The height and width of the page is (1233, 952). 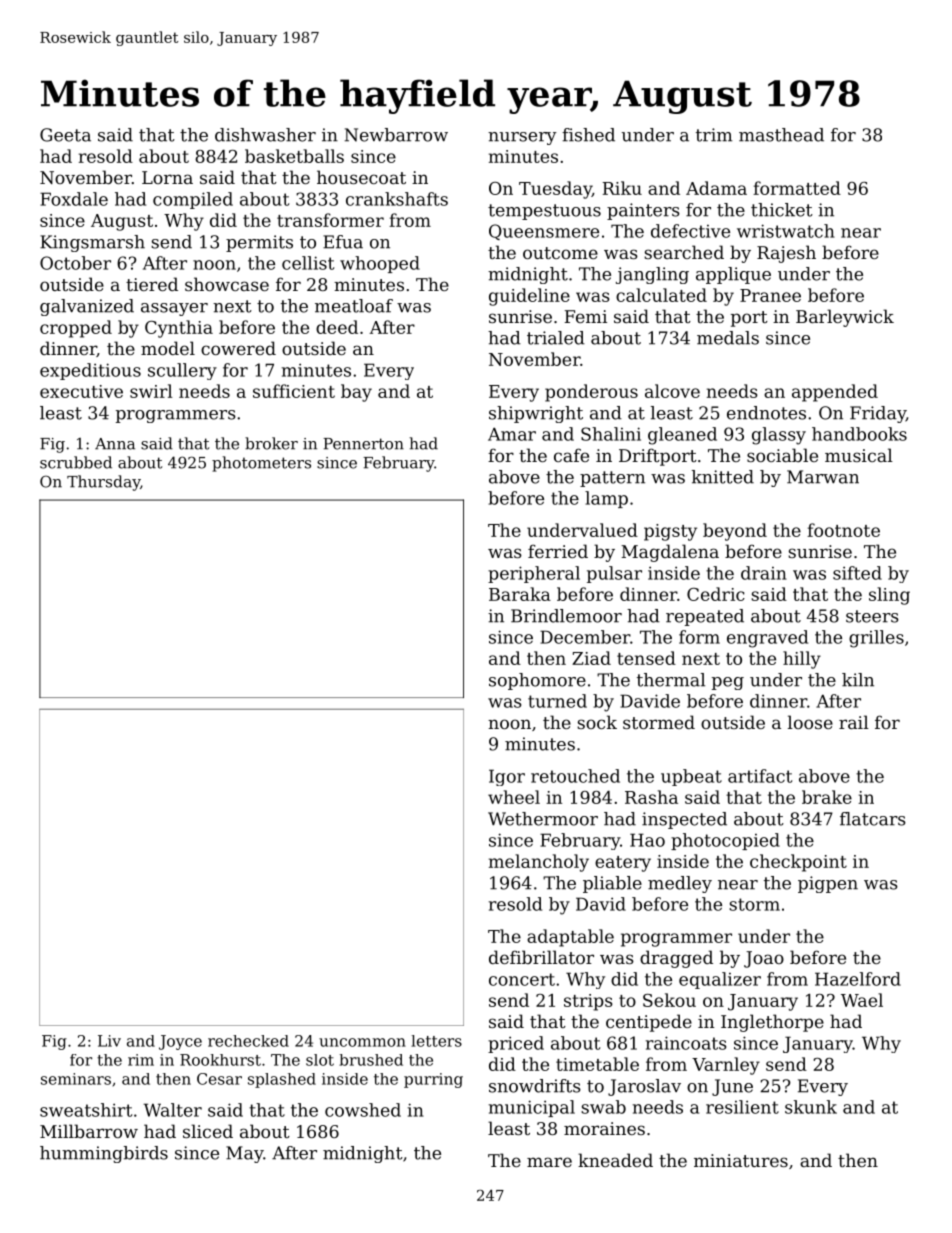 What do you see at coordinates (104, 1154) in the page?
I see `hummingbirds` at bounding box center [104, 1154].
